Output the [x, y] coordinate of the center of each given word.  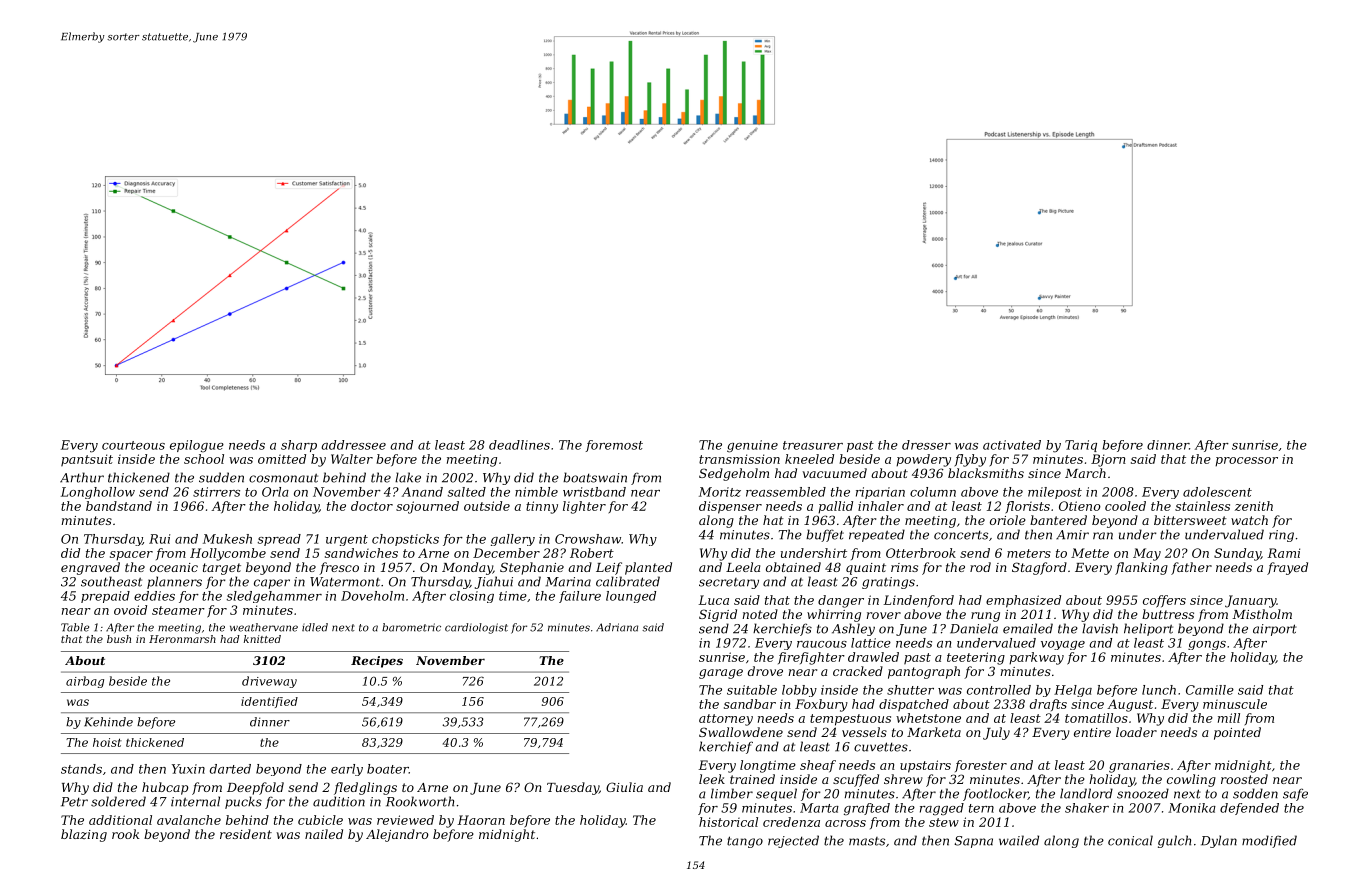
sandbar [750, 704]
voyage [1063, 645]
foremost [614, 446]
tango [745, 842]
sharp [299, 446]
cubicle [320, 820]
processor [1246, 462]
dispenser [730, 507]
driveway [269, 682]
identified [269, 702]
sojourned [427, 507]
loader [1136, 732]
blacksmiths [986, 473]
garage [721, 674]
